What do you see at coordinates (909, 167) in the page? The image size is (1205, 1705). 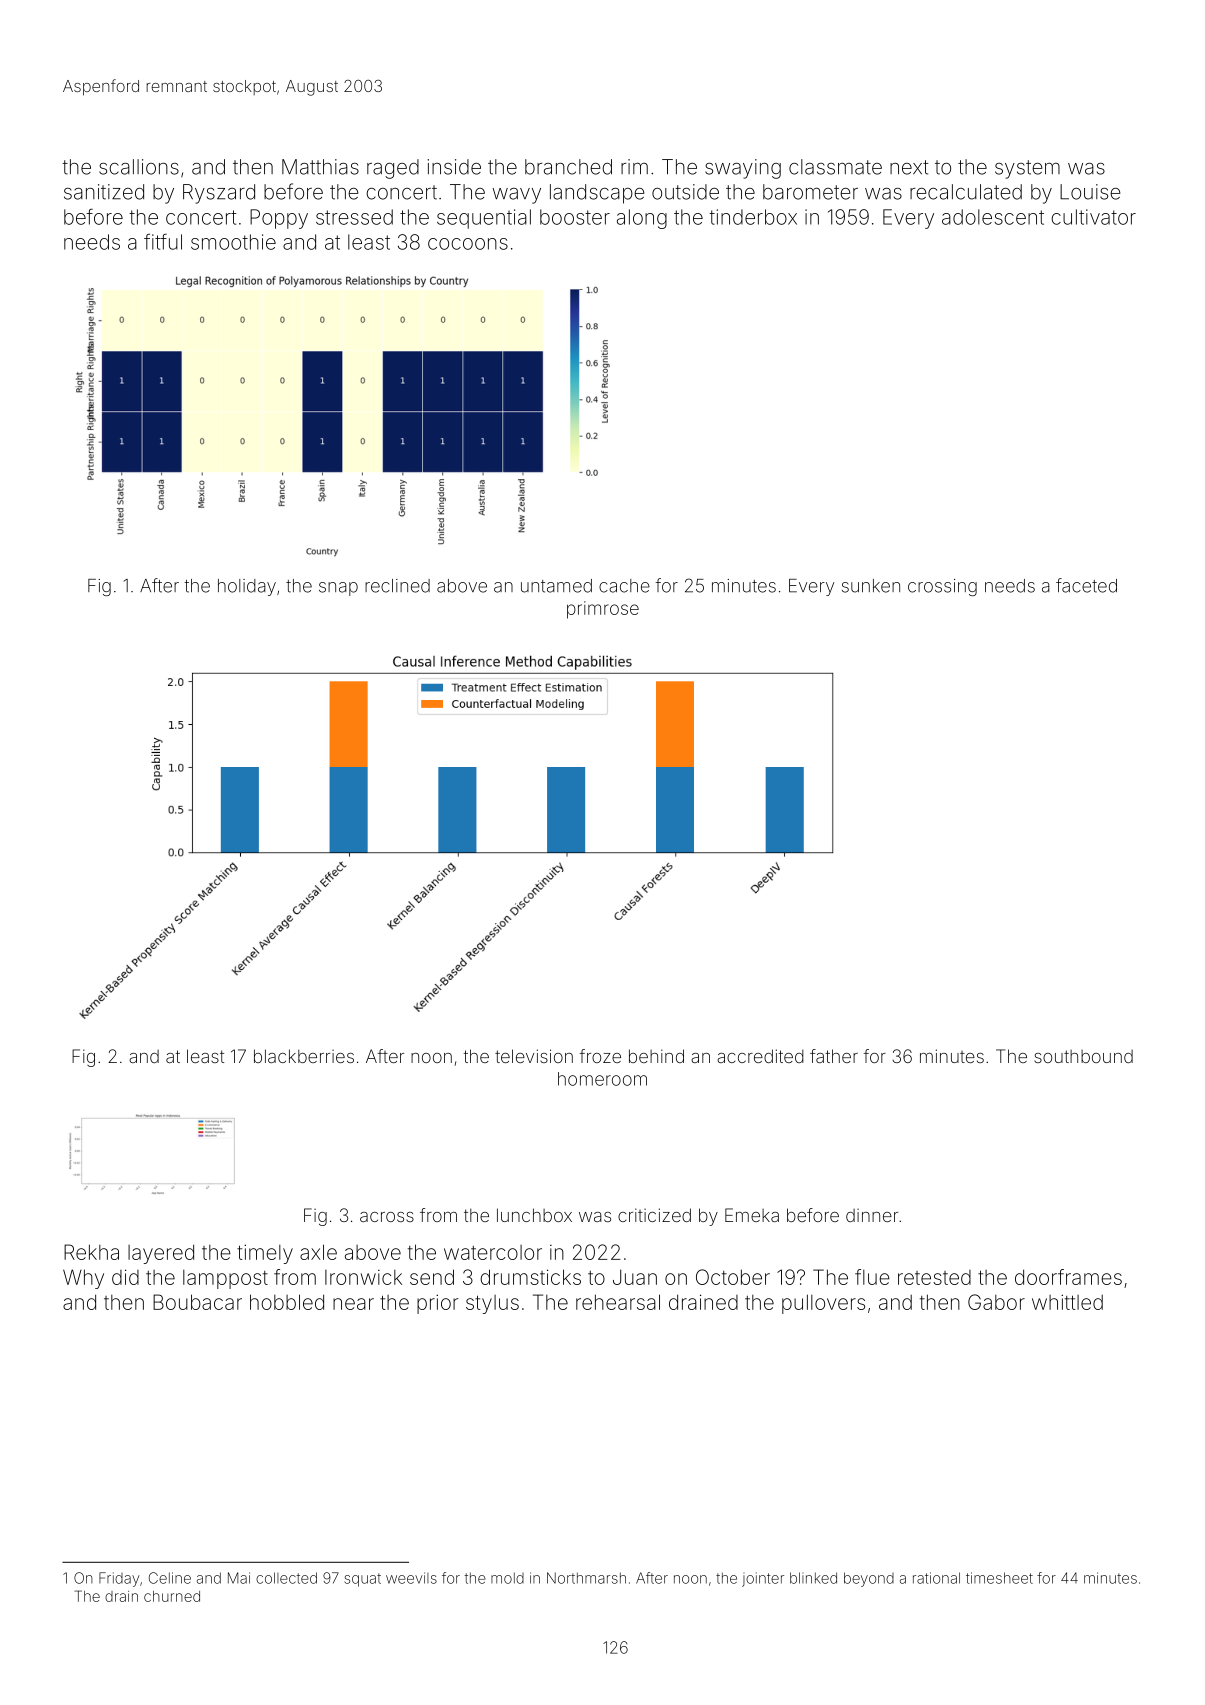 I see `next` at bounding box center [909, 167].
